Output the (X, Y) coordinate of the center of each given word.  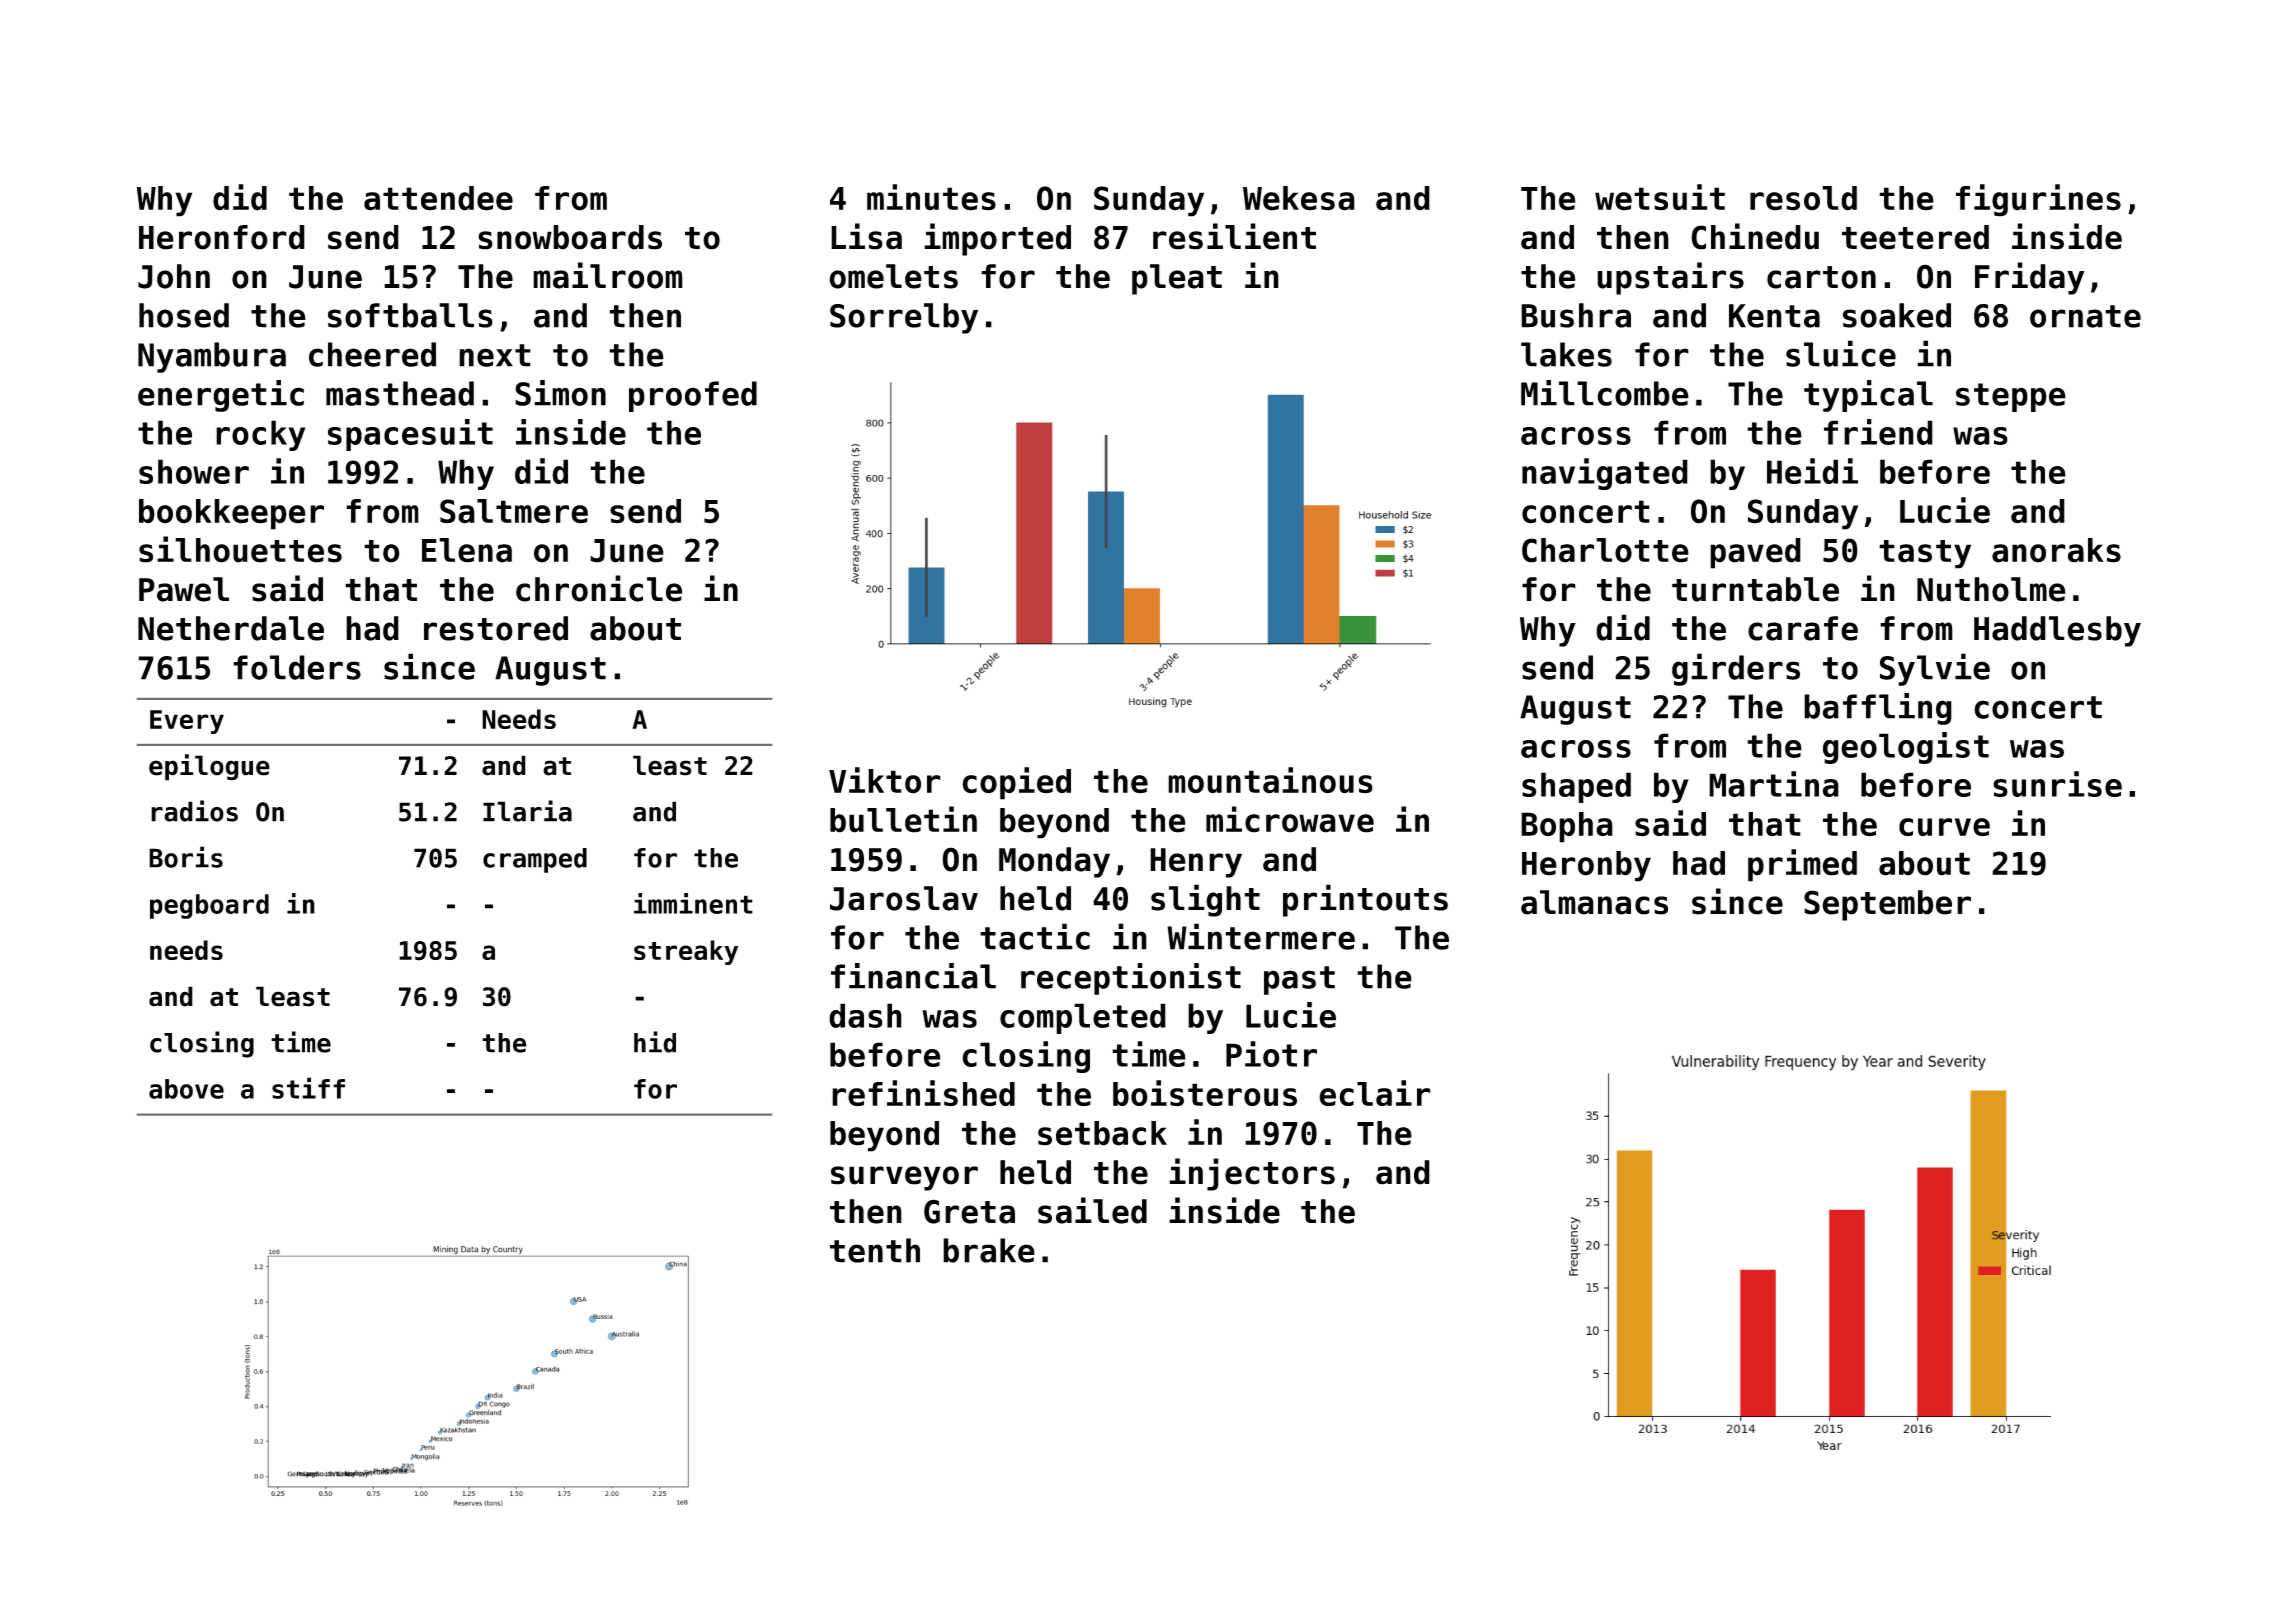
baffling (1878, 709)
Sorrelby (904, 318)
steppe (2011, 397)
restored (496, 628)
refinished (923, 1093)
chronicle (599, 588)
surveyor (904, 1178)
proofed (693, 396)
